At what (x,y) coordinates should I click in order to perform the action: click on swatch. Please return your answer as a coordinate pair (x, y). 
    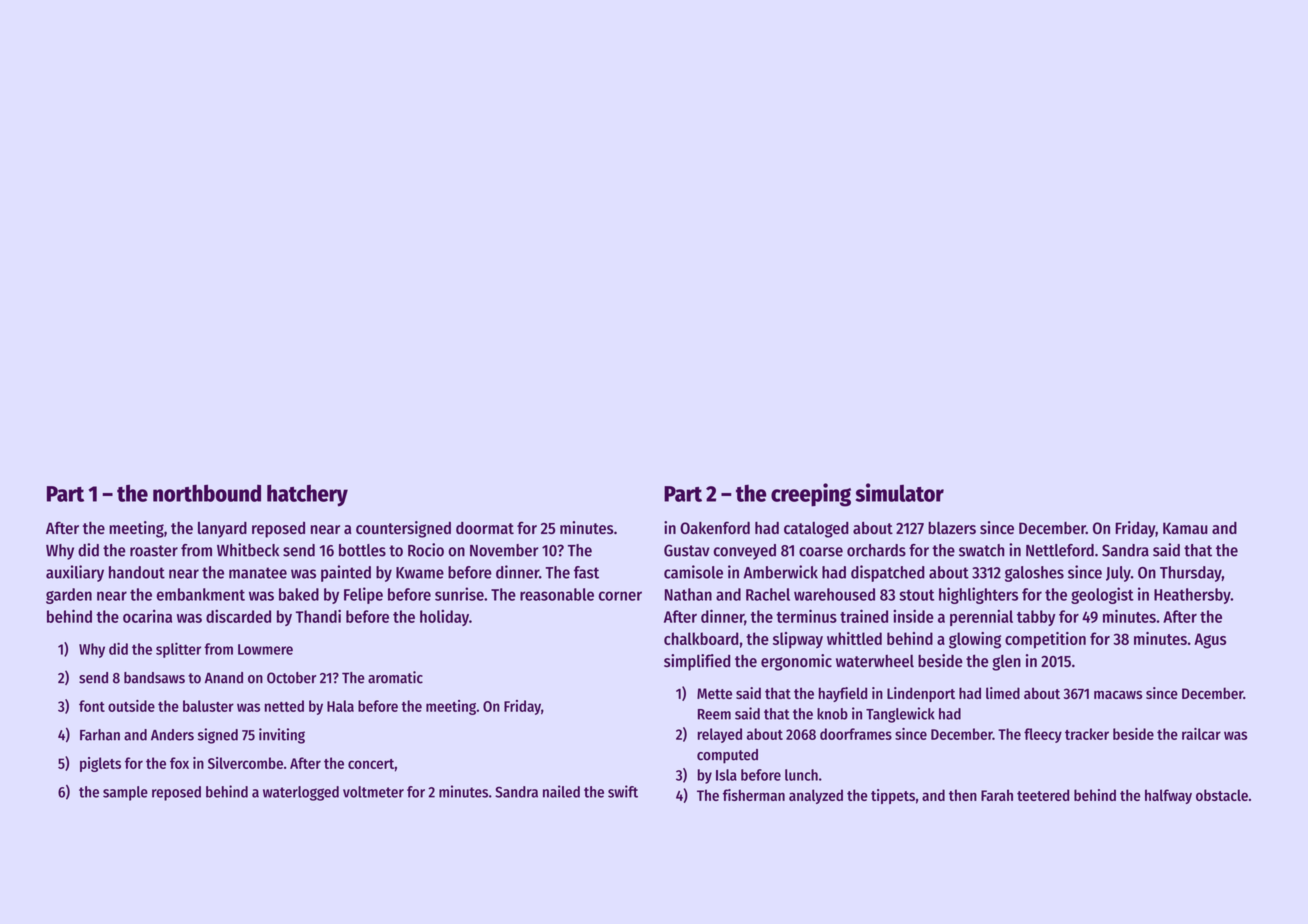
    Looking at the image, I should click on (981, 550).
